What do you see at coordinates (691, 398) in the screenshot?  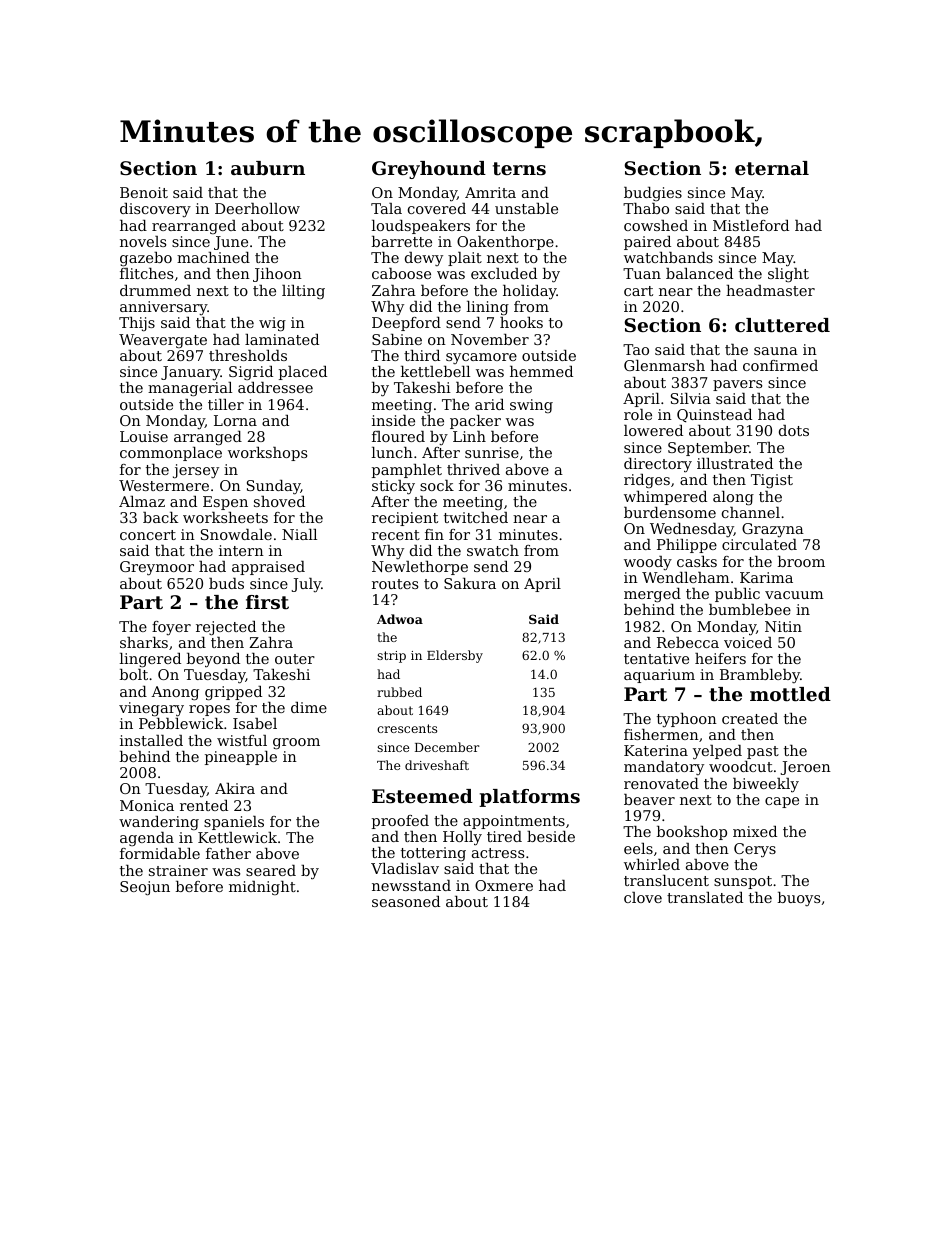 I see `Silvia` at bounding box center [691, 398].
